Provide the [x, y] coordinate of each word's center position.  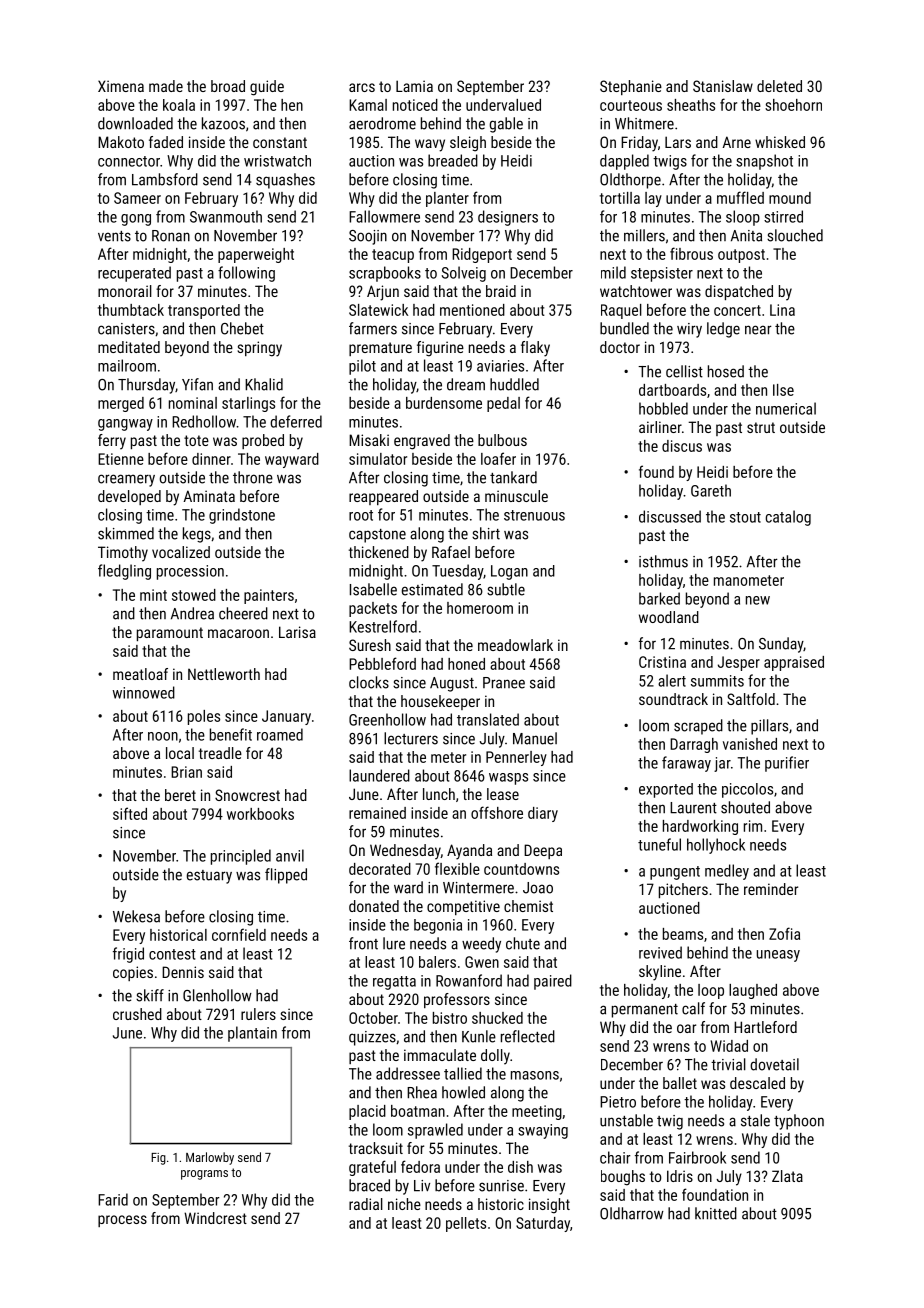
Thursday [146, 386]
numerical [786, 408]
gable [506, 125]
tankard [513, 477]
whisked [780, 142]
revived [660, 952]
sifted [130, 813]
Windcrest [215, 1218]
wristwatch [277, 161]
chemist [528, 906]
